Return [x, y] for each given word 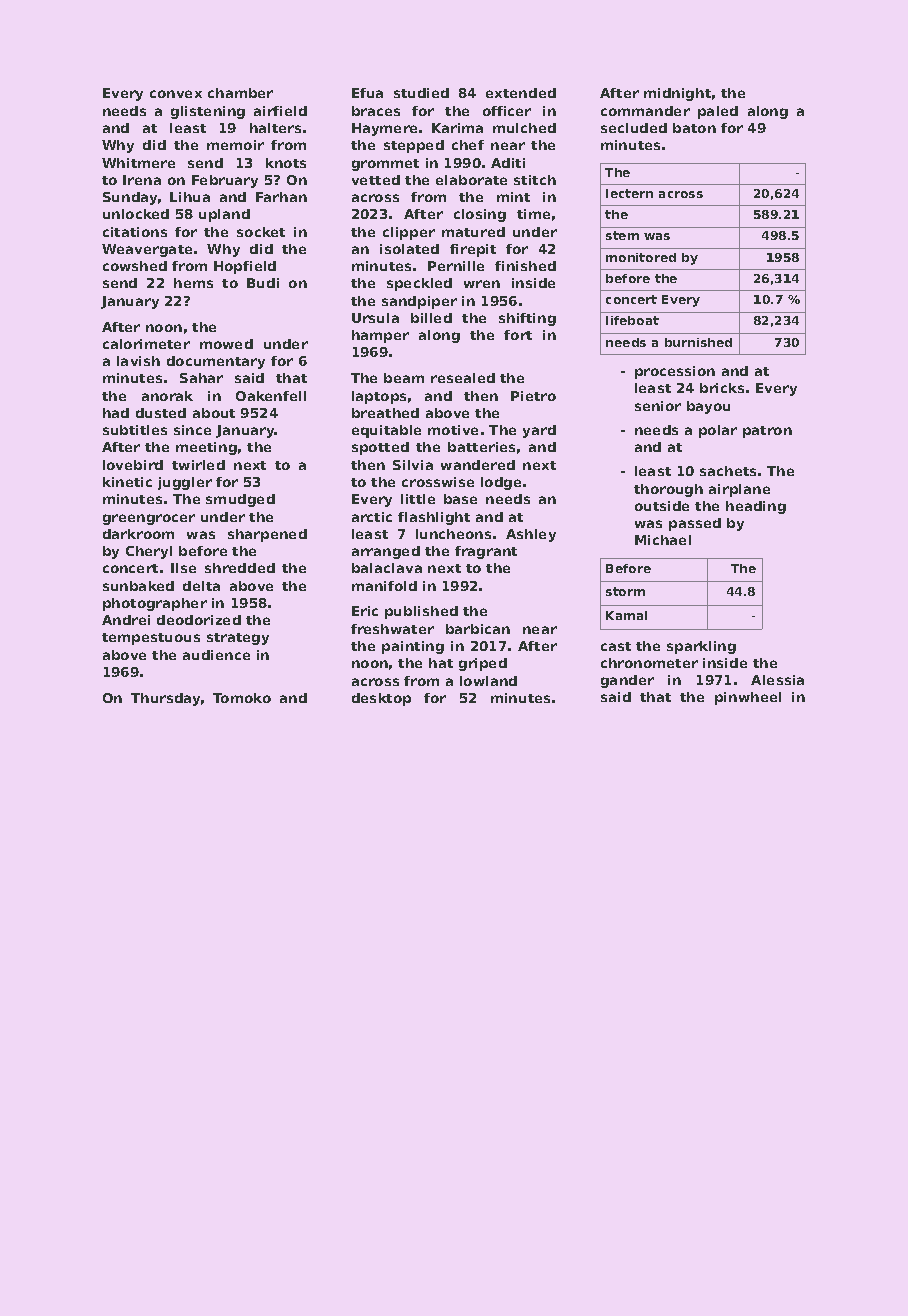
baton [694, 128]
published [421, 612]
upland [224, 215]
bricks [722, 388]
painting [413, 647]
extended [521, 93]
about [214, 413]
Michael [663, 540]
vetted [376, 180]
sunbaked [138, 586]
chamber [240, 93]
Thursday [165, 699]
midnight [677, 94]
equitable [386, 431]
